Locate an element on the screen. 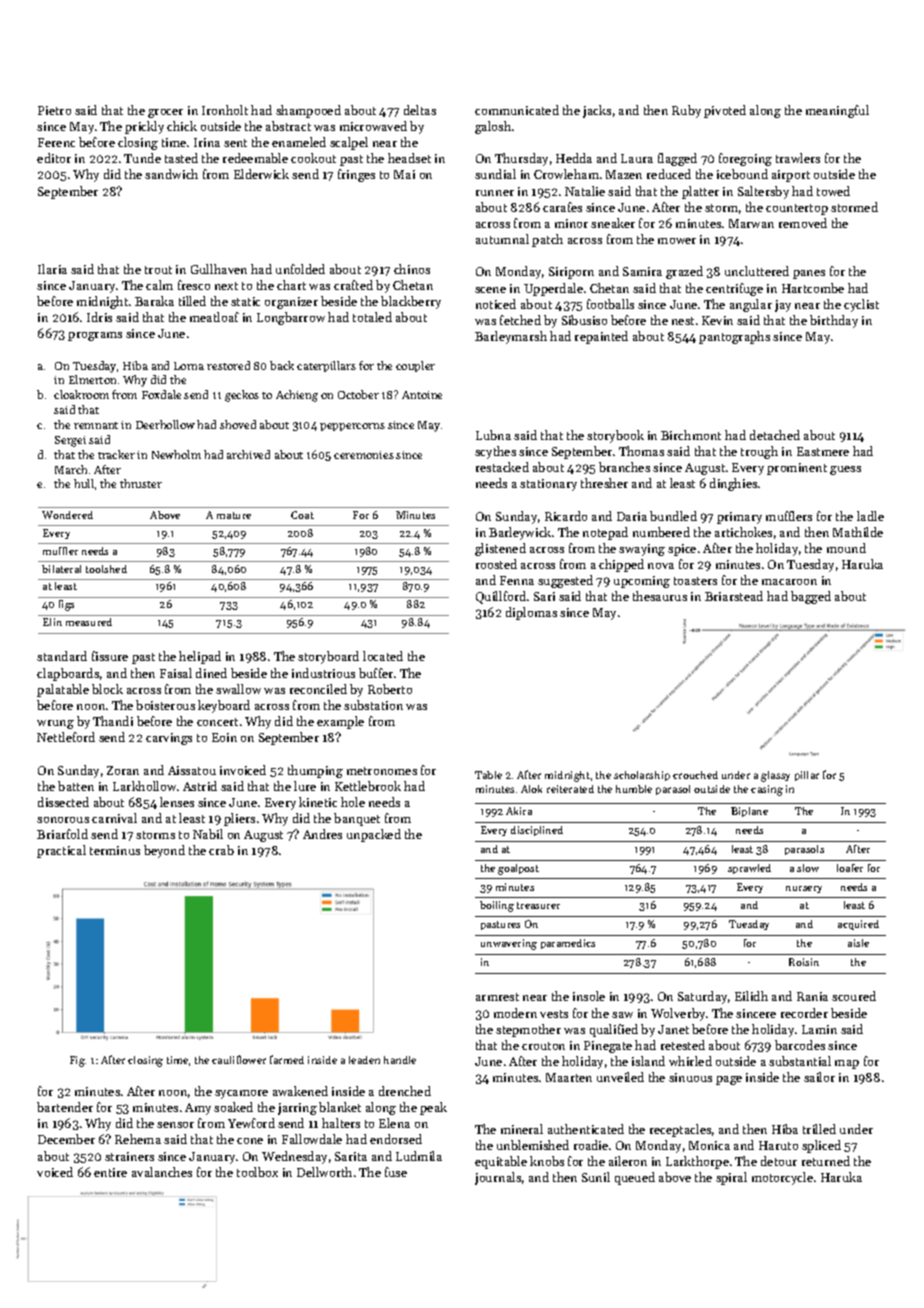 This screenshot has height=1308, width=924. towed is located at coordinates (833, 191).
